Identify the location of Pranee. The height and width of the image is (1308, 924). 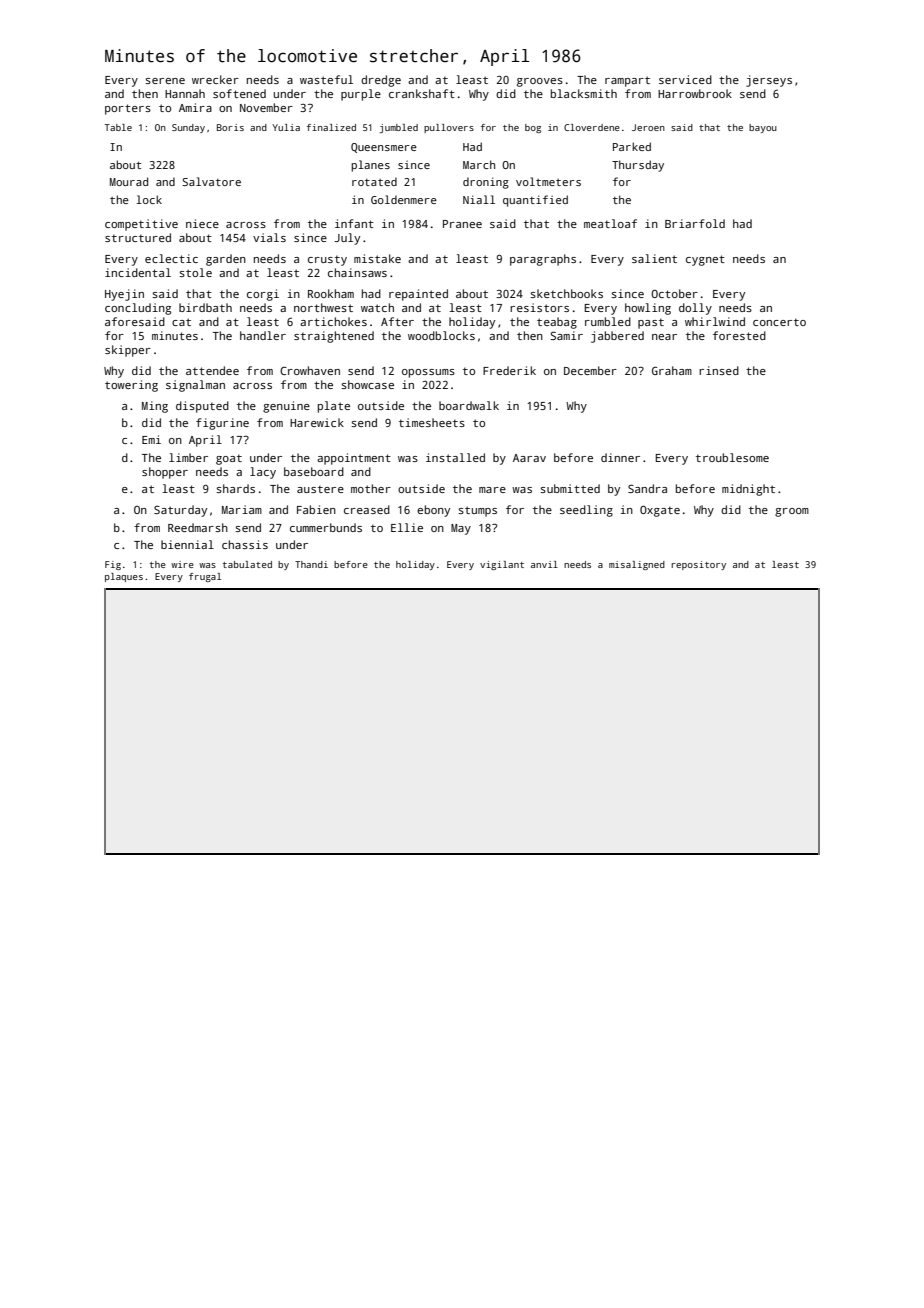
(462, 224).
